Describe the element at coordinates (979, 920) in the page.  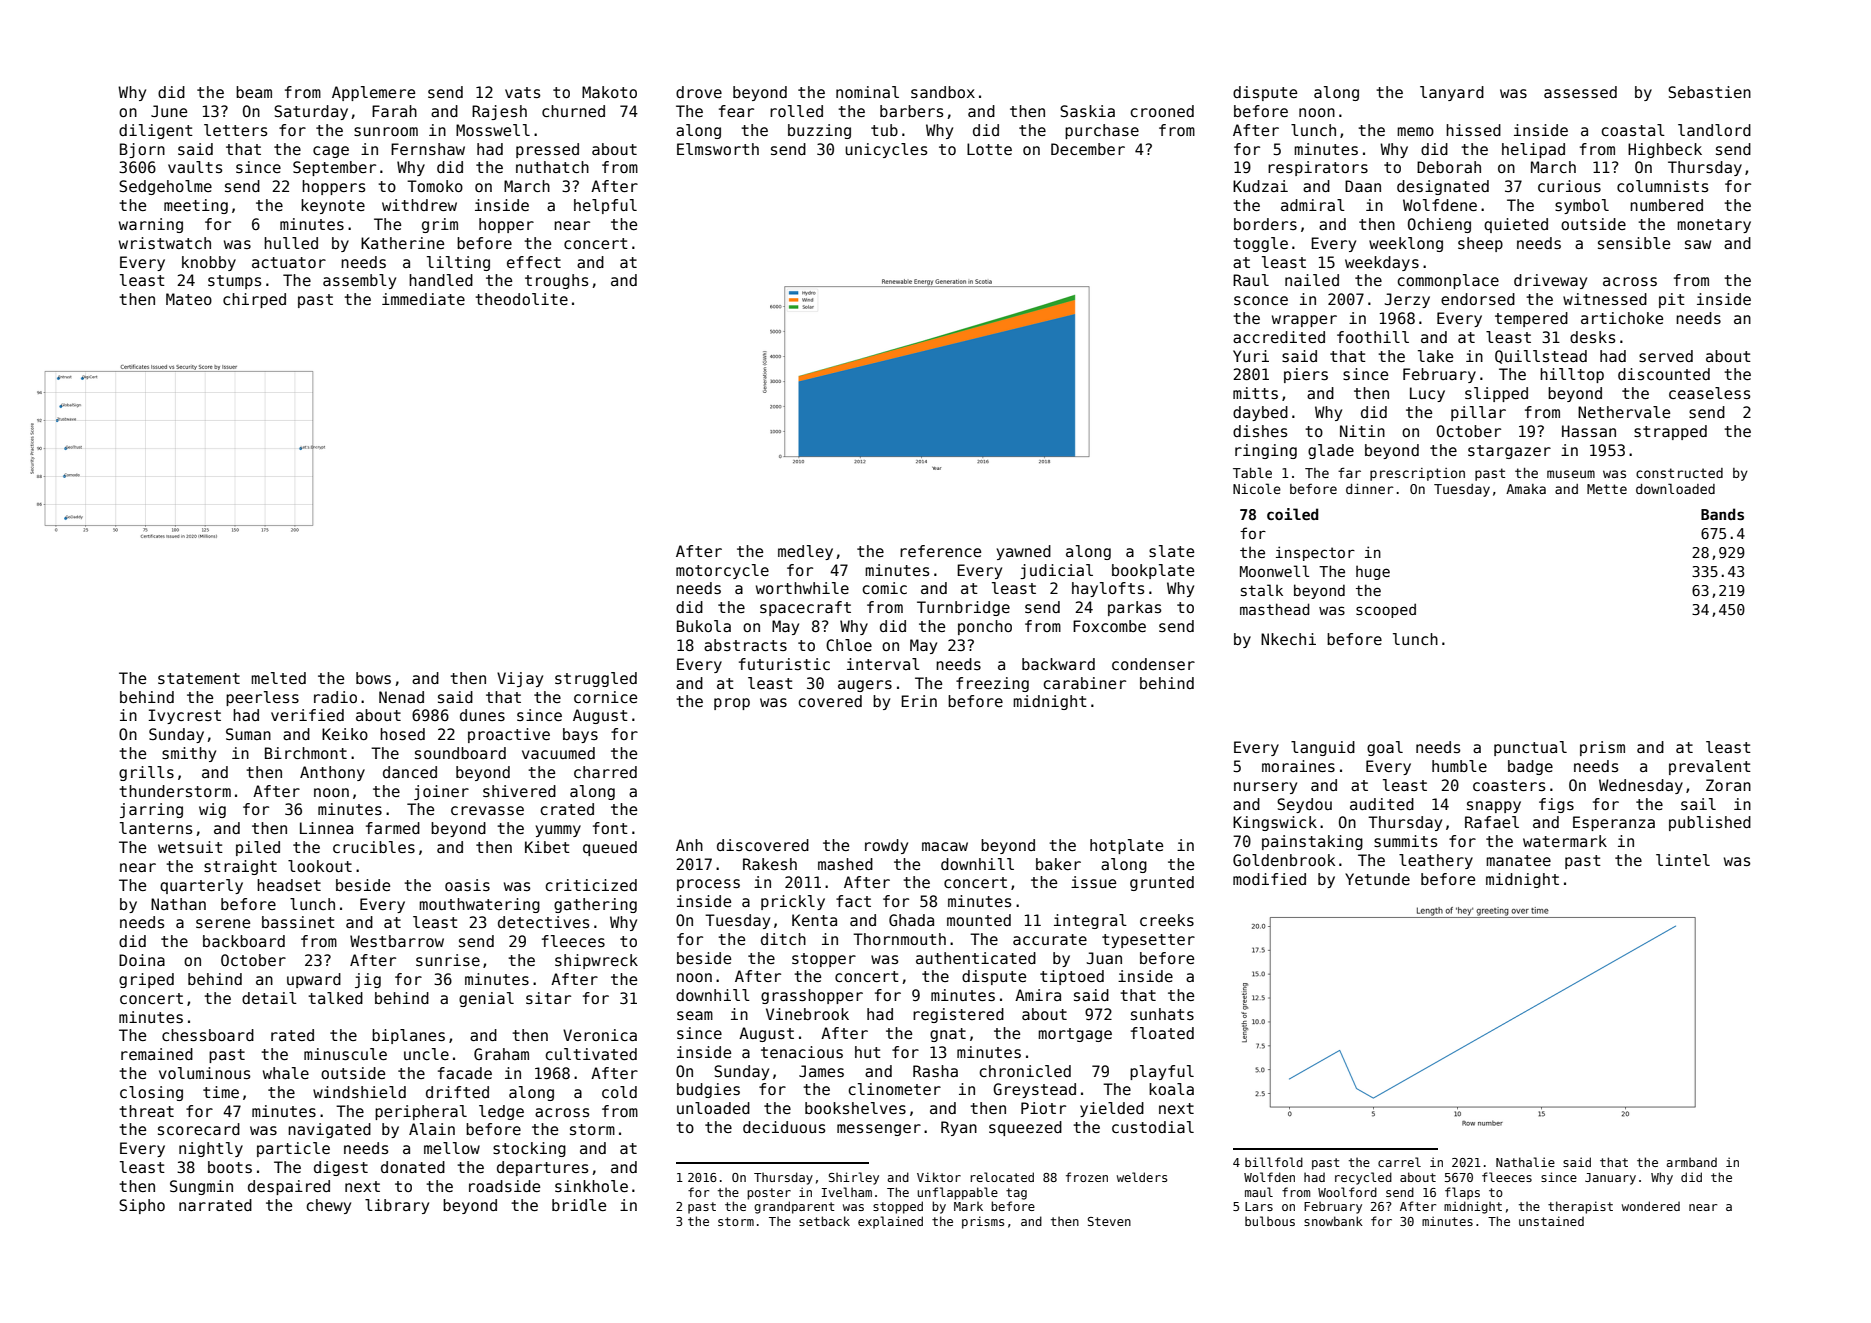
I see `mounted` at that location.
